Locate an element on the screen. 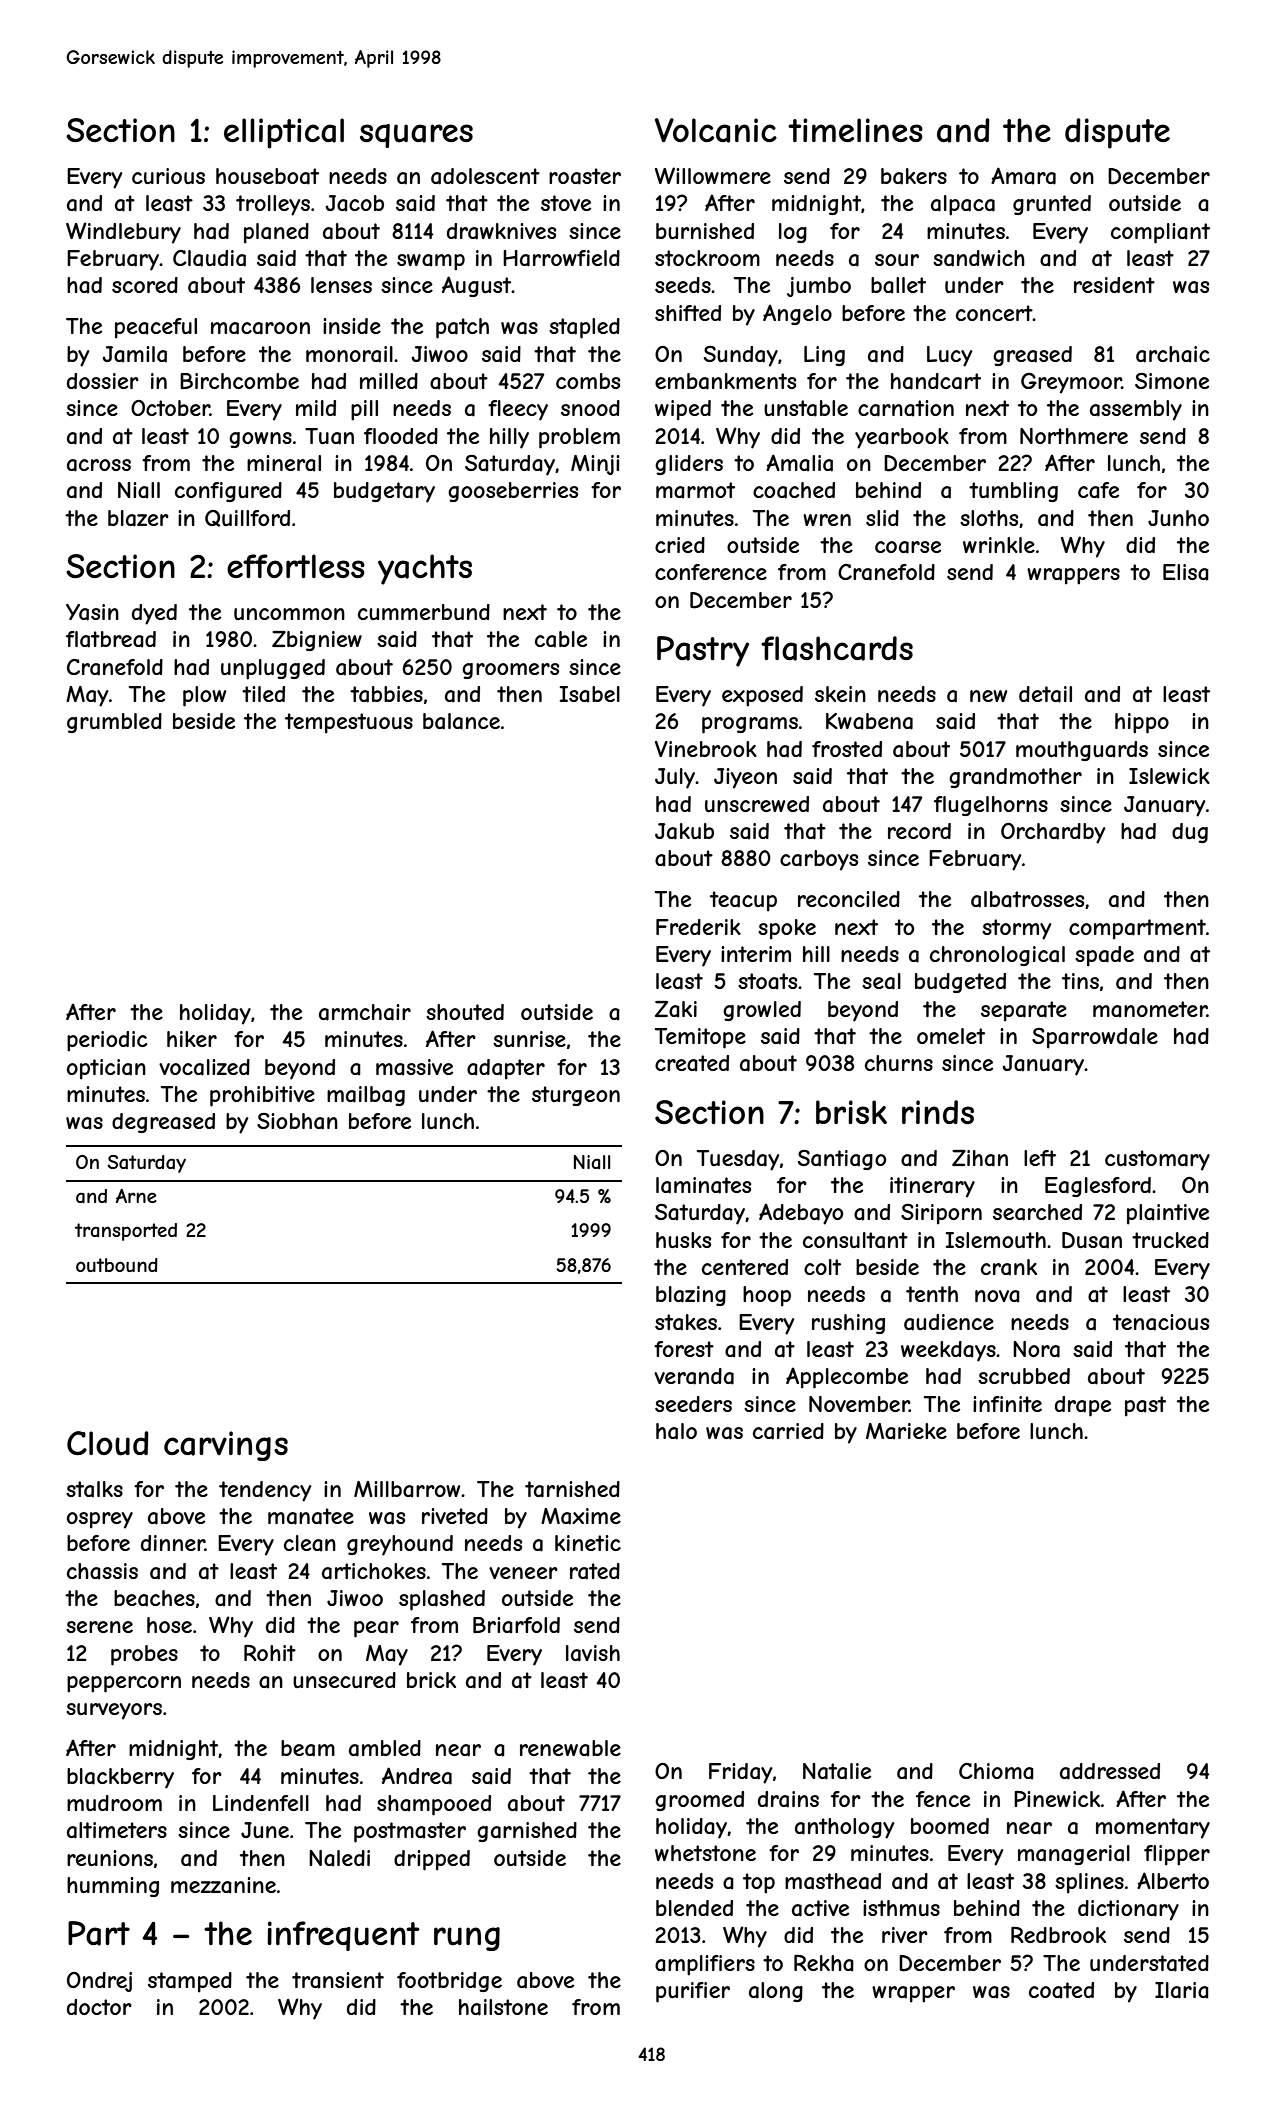 The width and height of the screenshot is (1276, 2102). albatrosses is located at coordinates (1027, 899).
